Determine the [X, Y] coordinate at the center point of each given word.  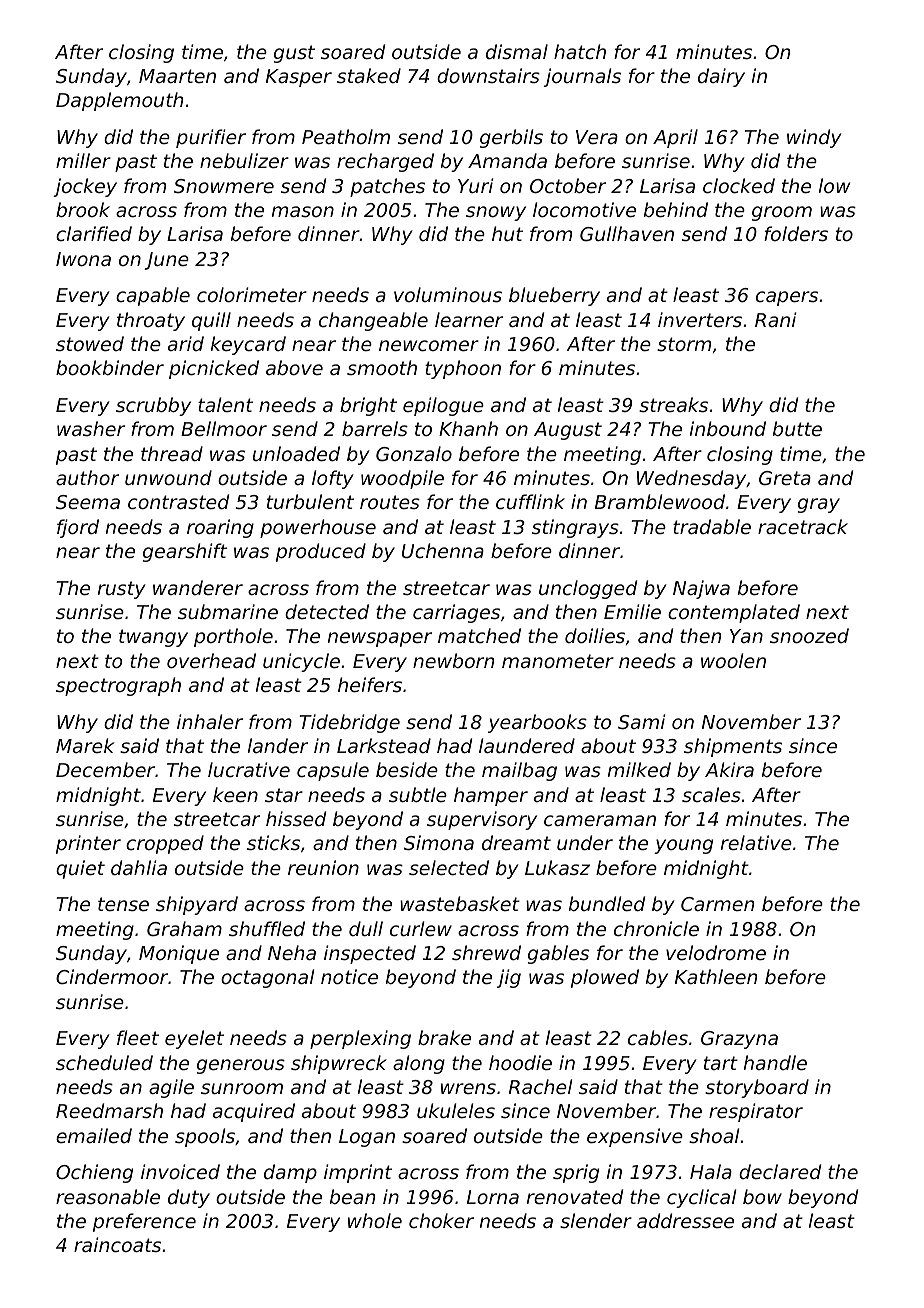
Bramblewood [660, 501]
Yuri [475, 185]
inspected [370, 954]
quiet [80, 869]
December [105, 769]
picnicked [214, 369]
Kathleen [716, 976]
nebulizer [244, 160]
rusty [121, 590]
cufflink [530, 501]
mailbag [519, 771]
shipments [733, 747]
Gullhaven [627, 233]
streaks [673, 404]
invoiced [180, 1171]
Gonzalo [414, 453]
